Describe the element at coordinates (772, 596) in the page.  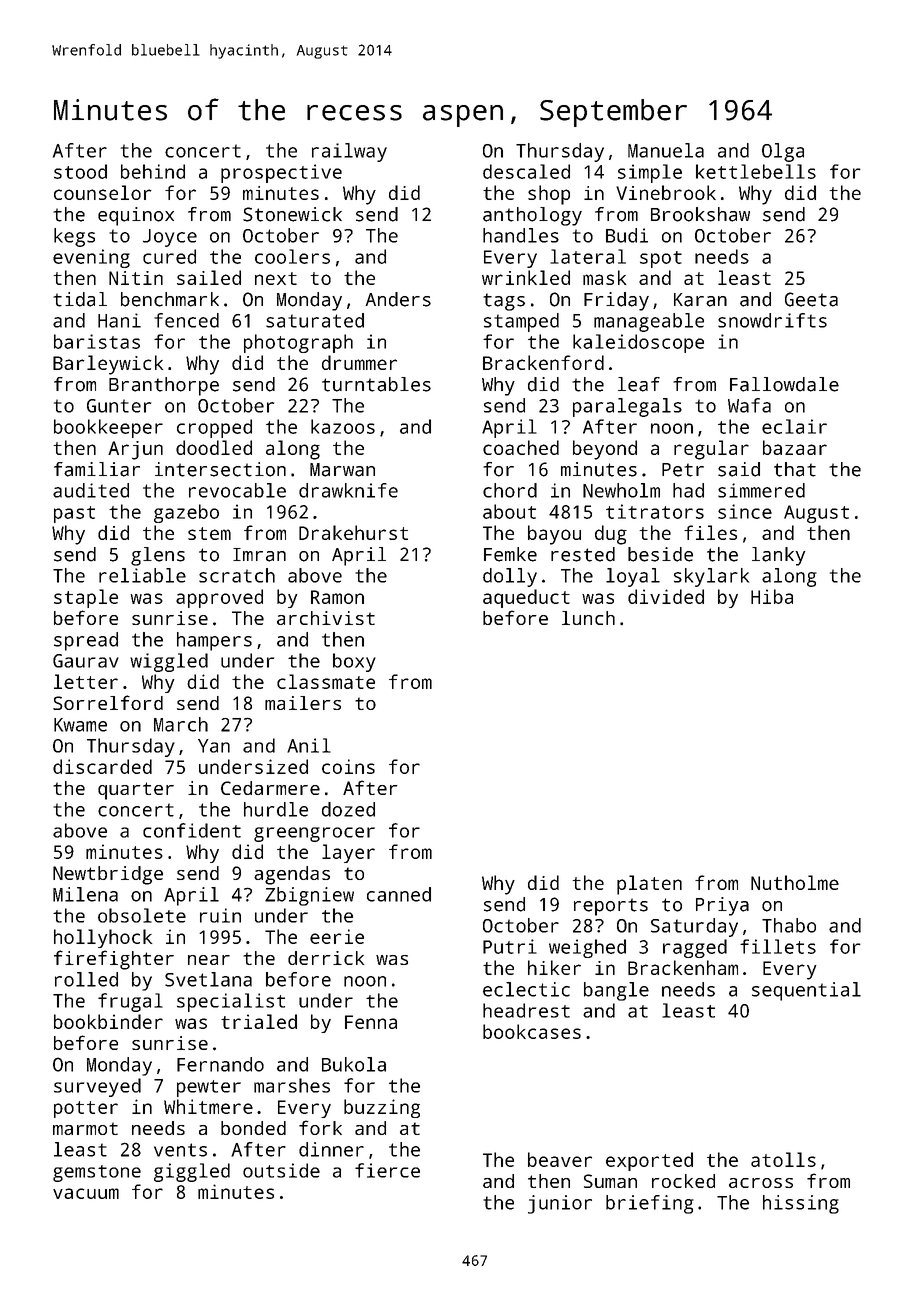
I see `Hiba` at that location.
